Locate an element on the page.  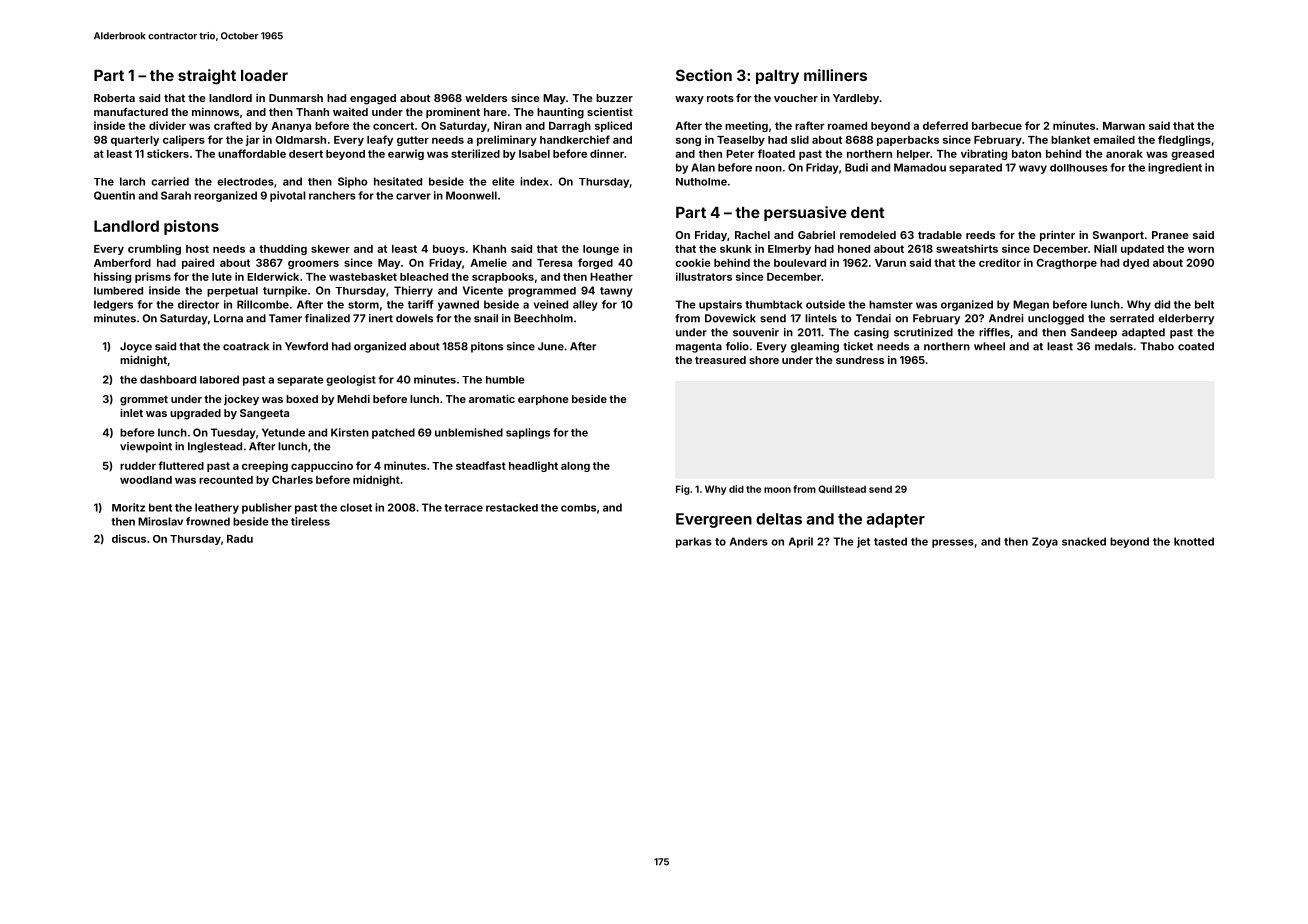
calipers is located at coordinates (184, 140).
